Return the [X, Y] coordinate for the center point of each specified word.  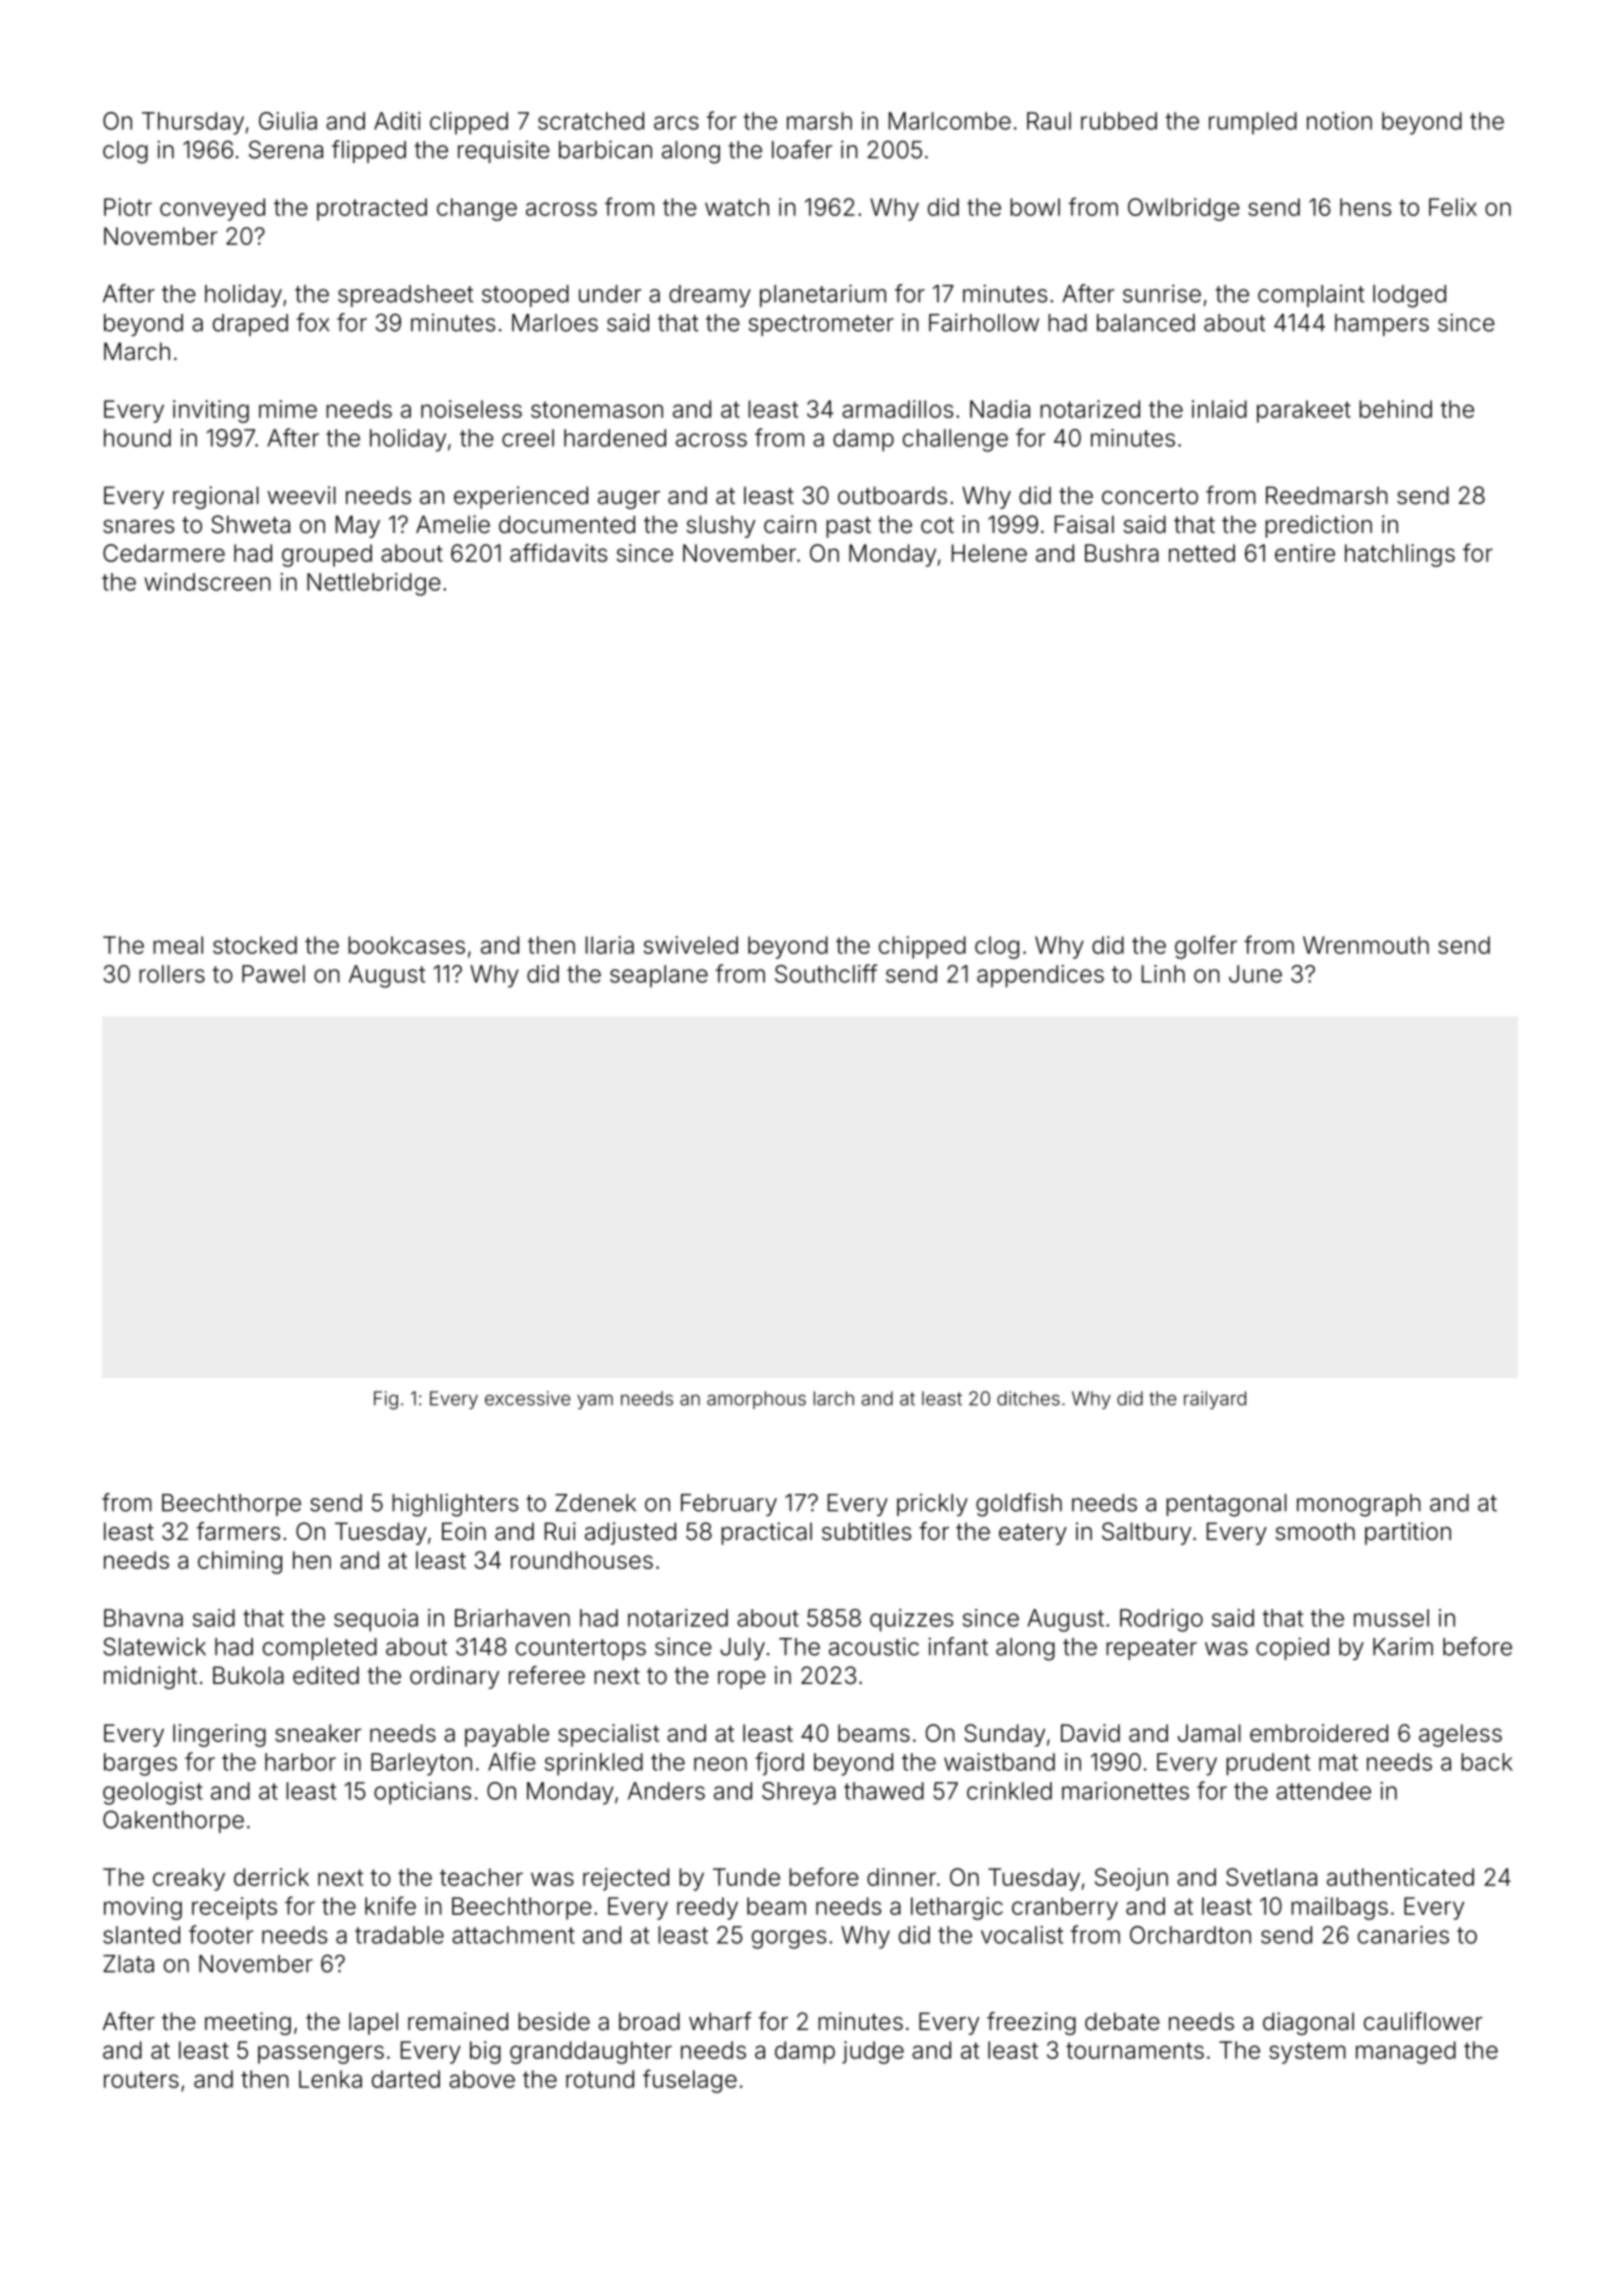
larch [834, 1398]
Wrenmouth [1366, 945]
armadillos [897, 409]
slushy [721, 526]
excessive [528, 1398]
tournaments [1135, 2050]
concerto [1150, 496]
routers [141, 2079]
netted [1202, 553]
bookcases [406, 945]
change [477, 209]
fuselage [690, 2081]
